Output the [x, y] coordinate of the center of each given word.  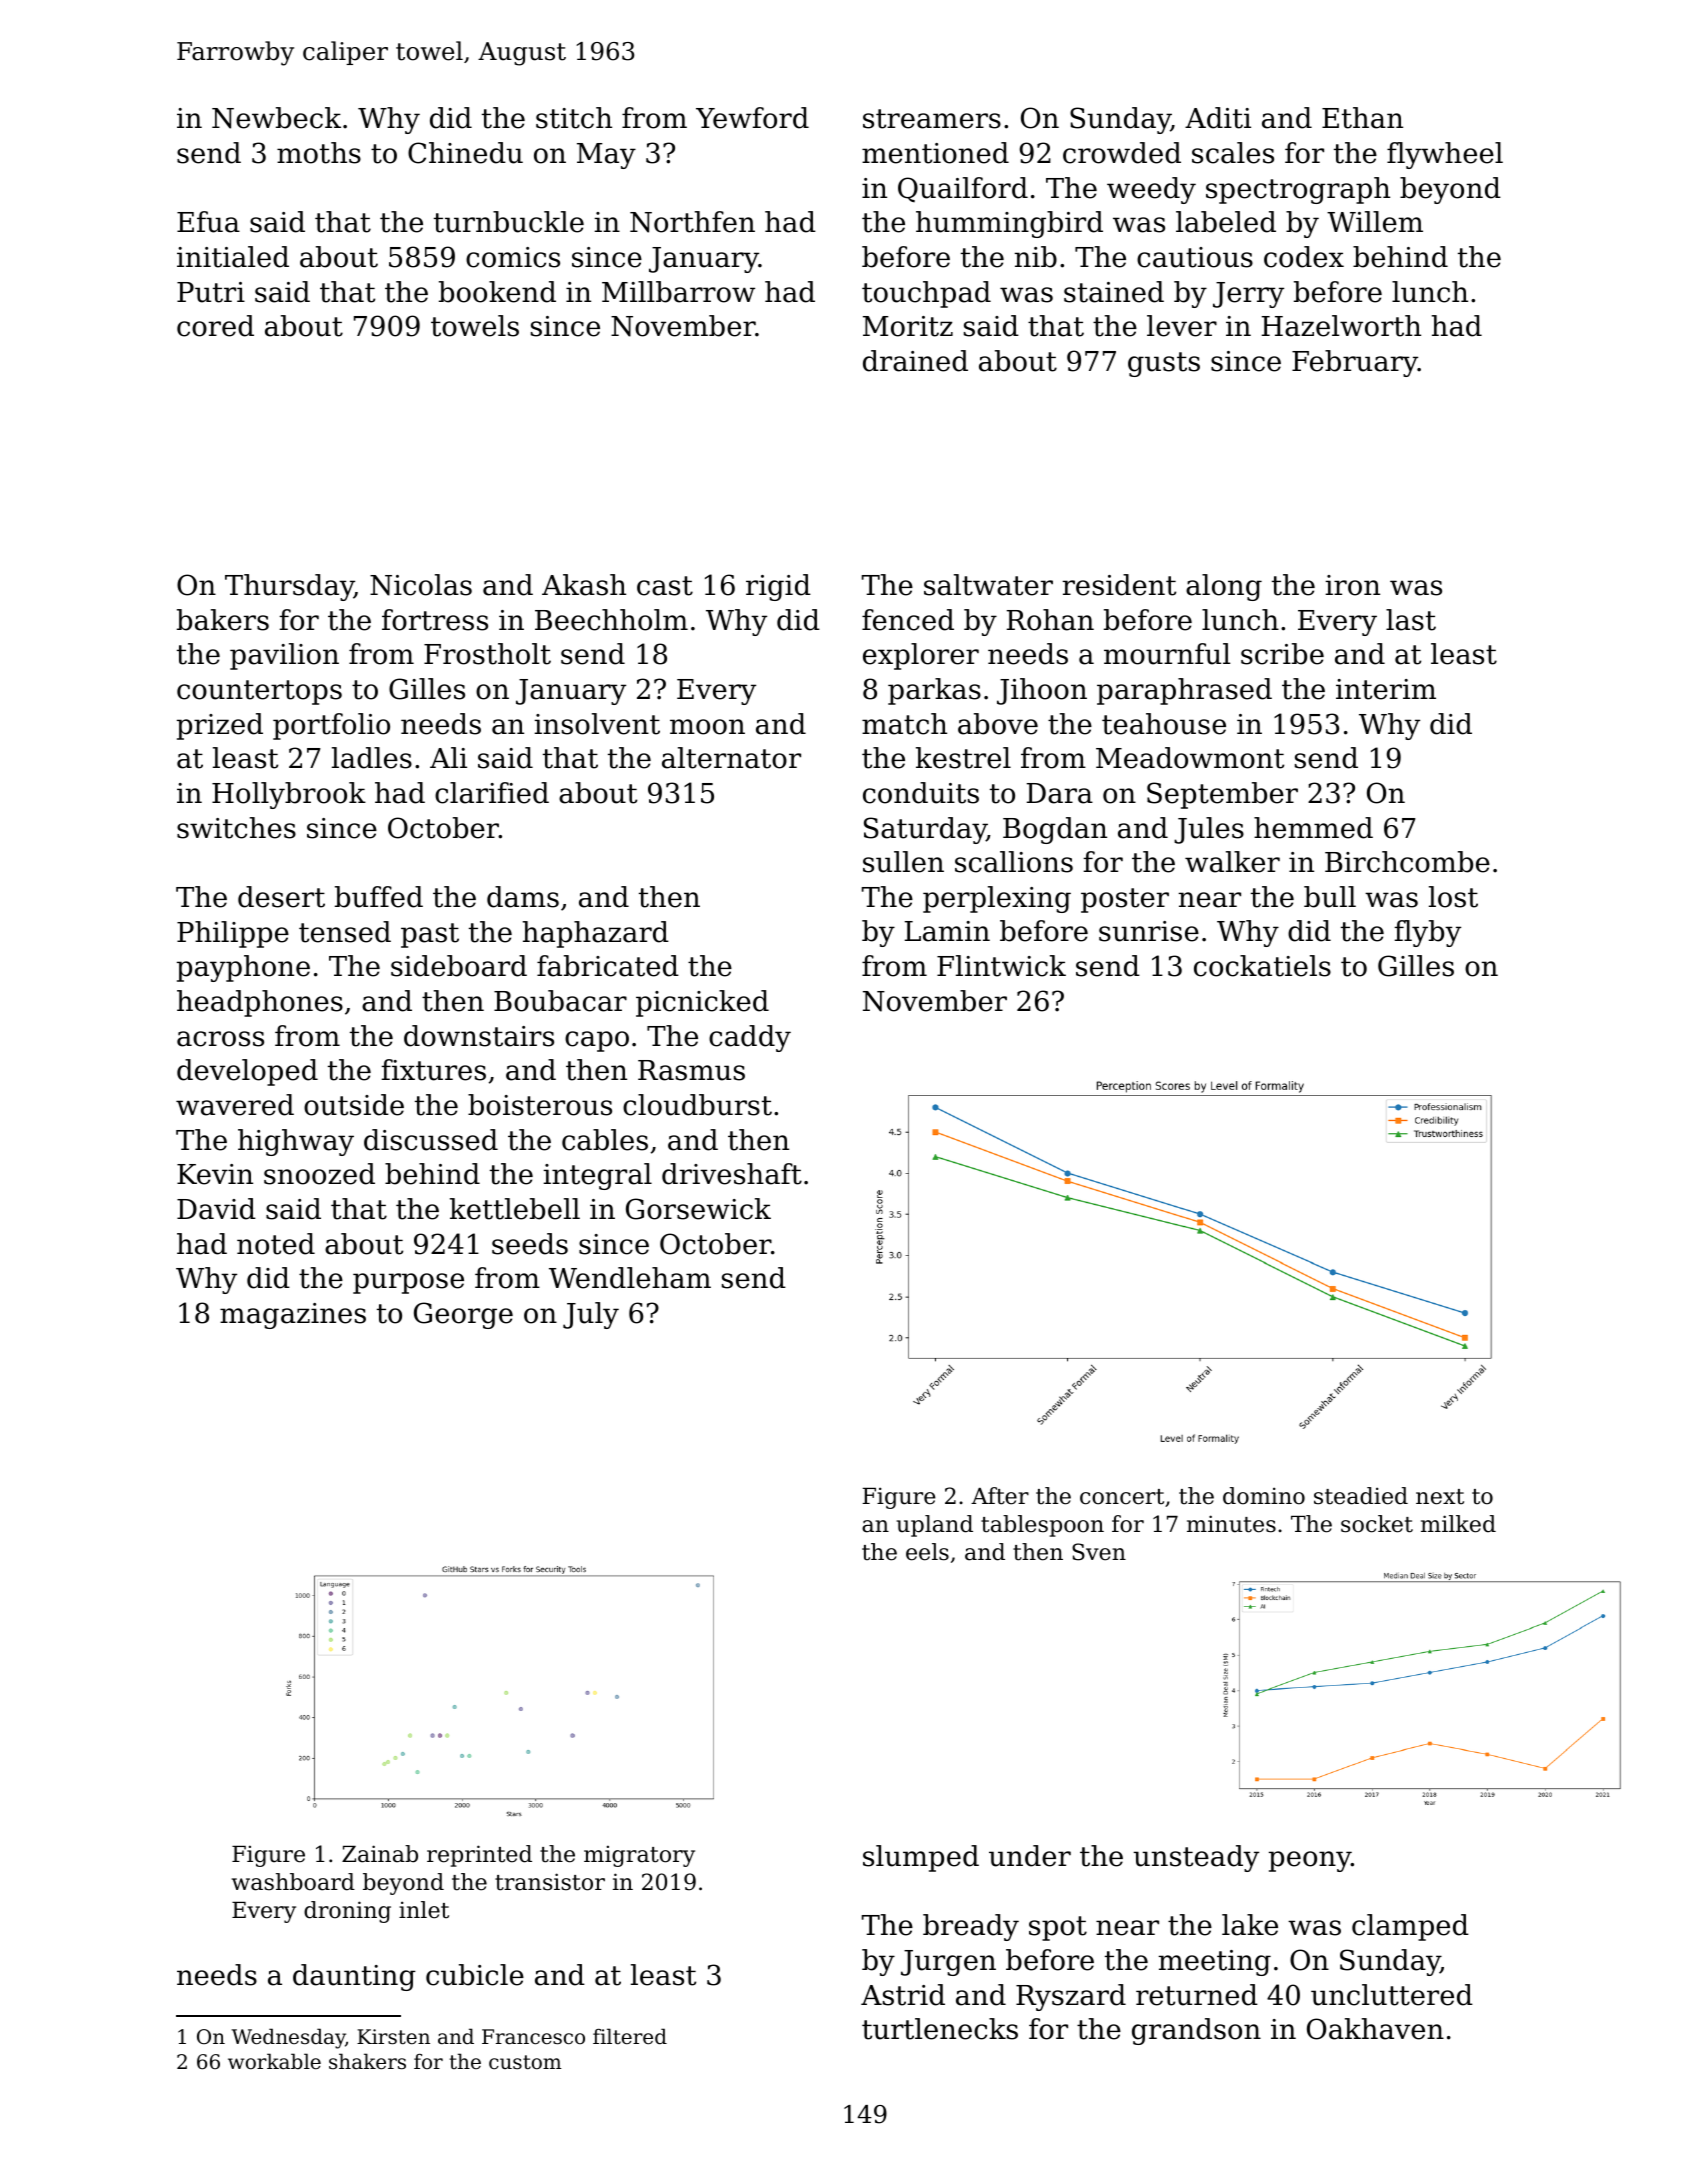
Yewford [752, 118]
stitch [574, 118]
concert [1122, 1497]
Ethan [1362, 118]
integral [597, 1176]
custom [525, 2062]
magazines [293, 1316]
